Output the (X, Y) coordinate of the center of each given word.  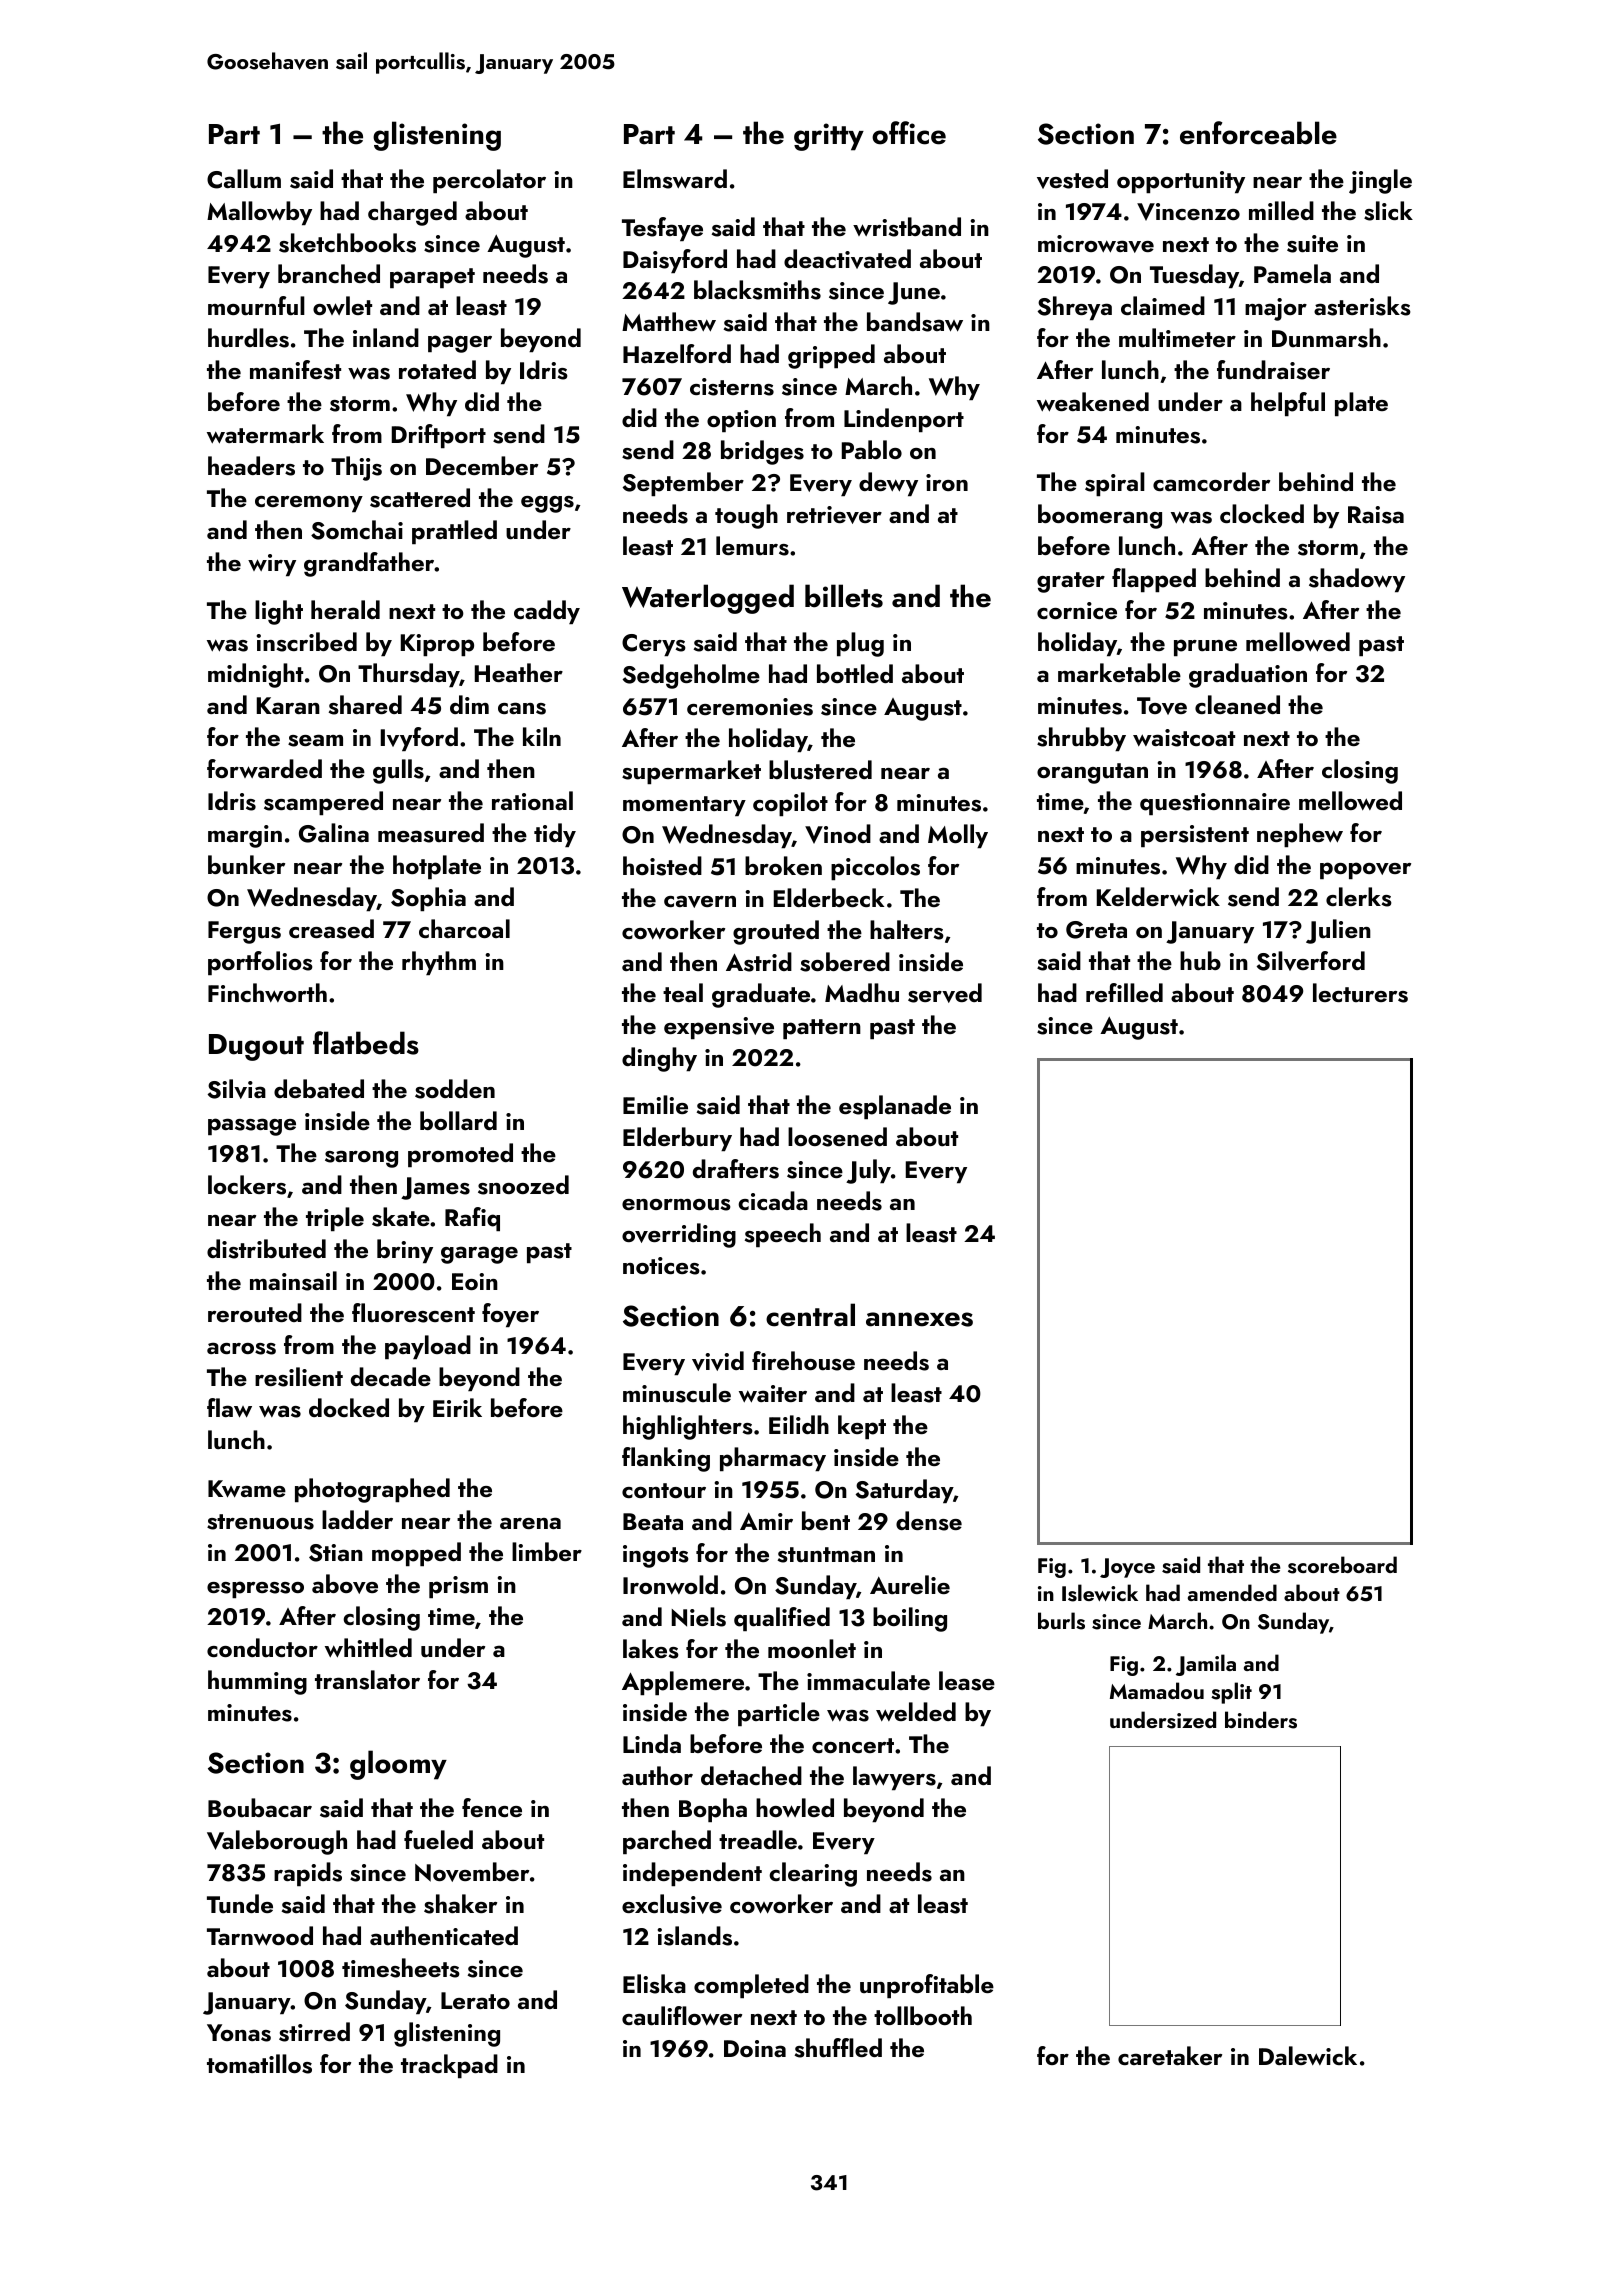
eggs (547, 504)
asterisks (1362, 306)
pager (460, 344)
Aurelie (910, 1585)
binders (1261, 1720)
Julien (1338, 931)
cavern (700, 901)
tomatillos (259, 2064)
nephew (1300, 835)
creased (331, 929)
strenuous (260, 1522)
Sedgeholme (691, 676)
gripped (831, 356)
